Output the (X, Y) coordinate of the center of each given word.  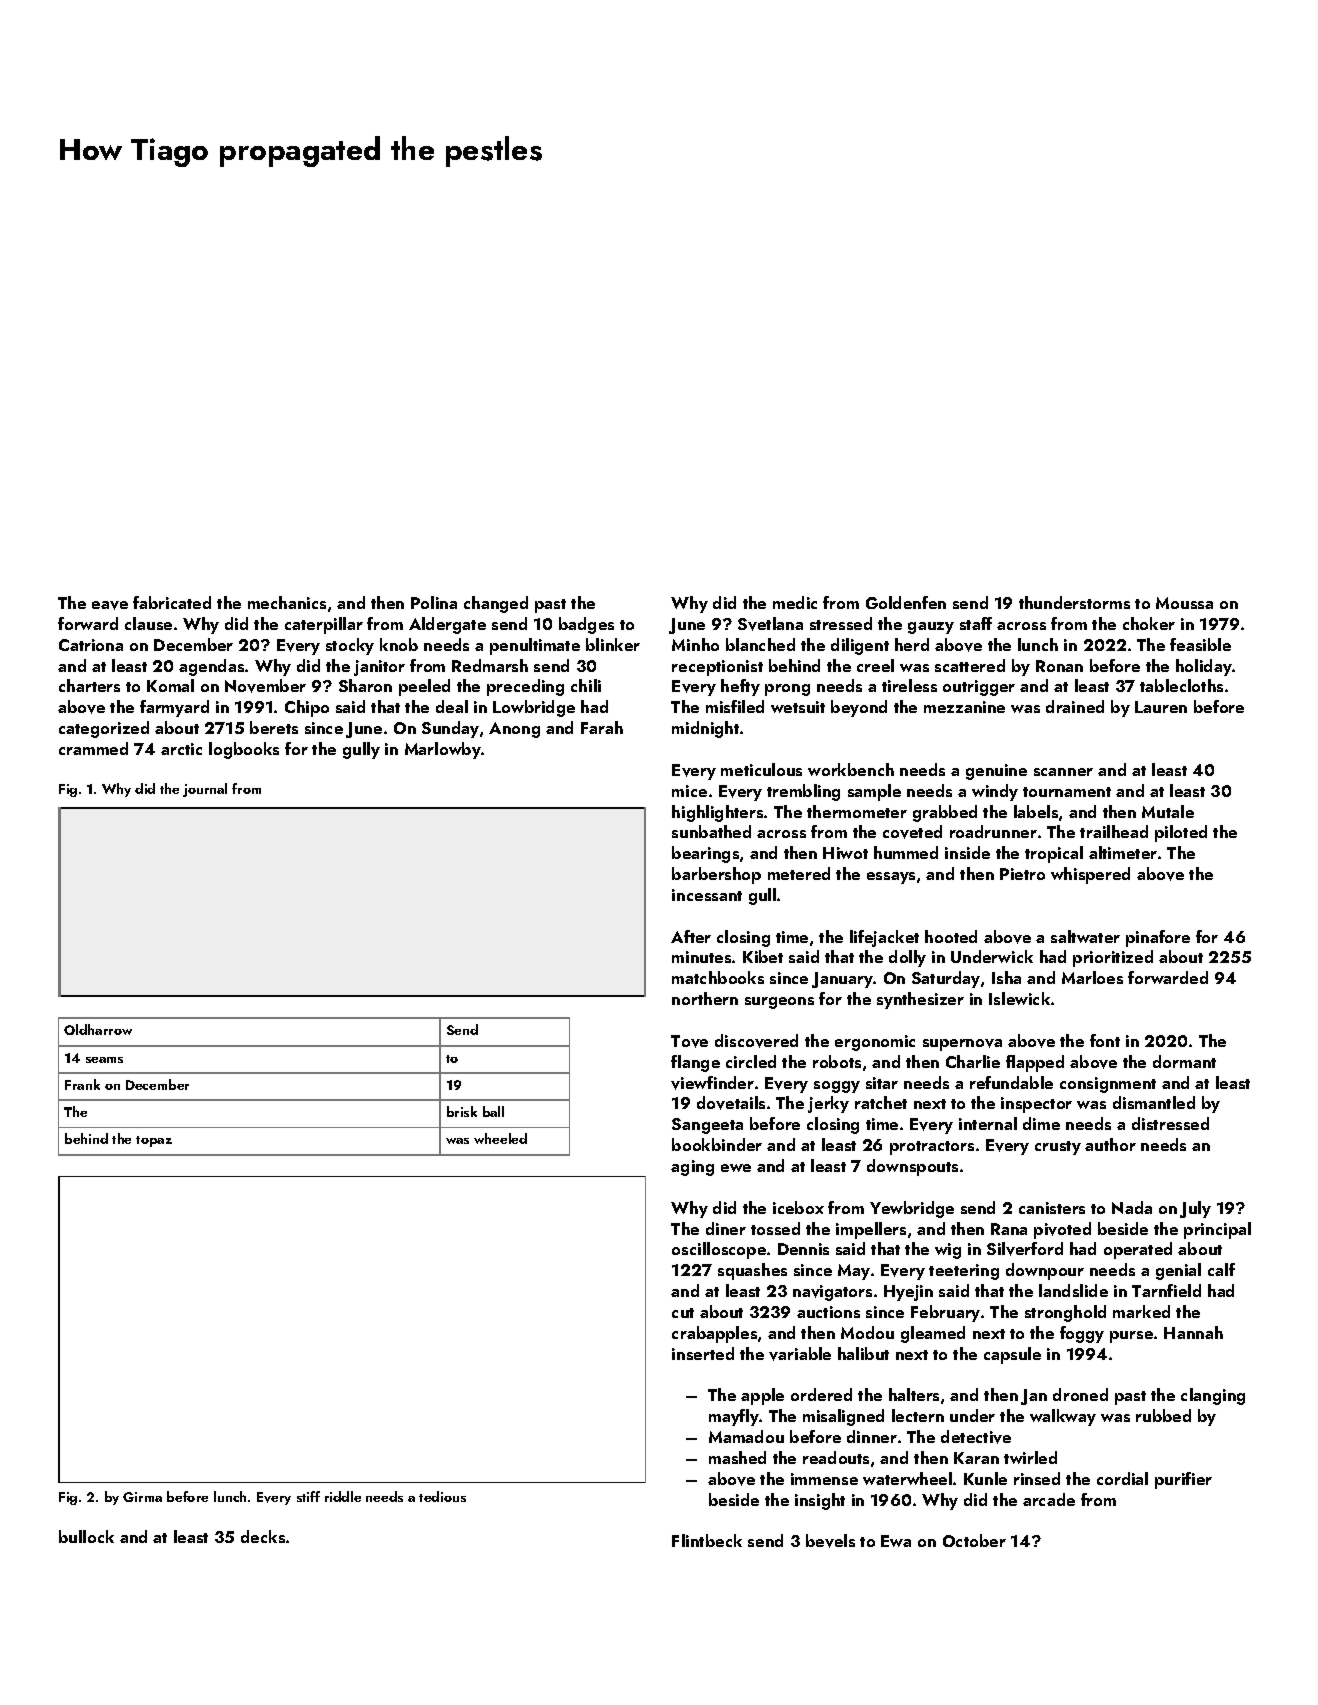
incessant (707, 895)
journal (205, 790)
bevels (830, 1541)
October (974, 1540)
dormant (1184, 1061)
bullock (86, 1536)
